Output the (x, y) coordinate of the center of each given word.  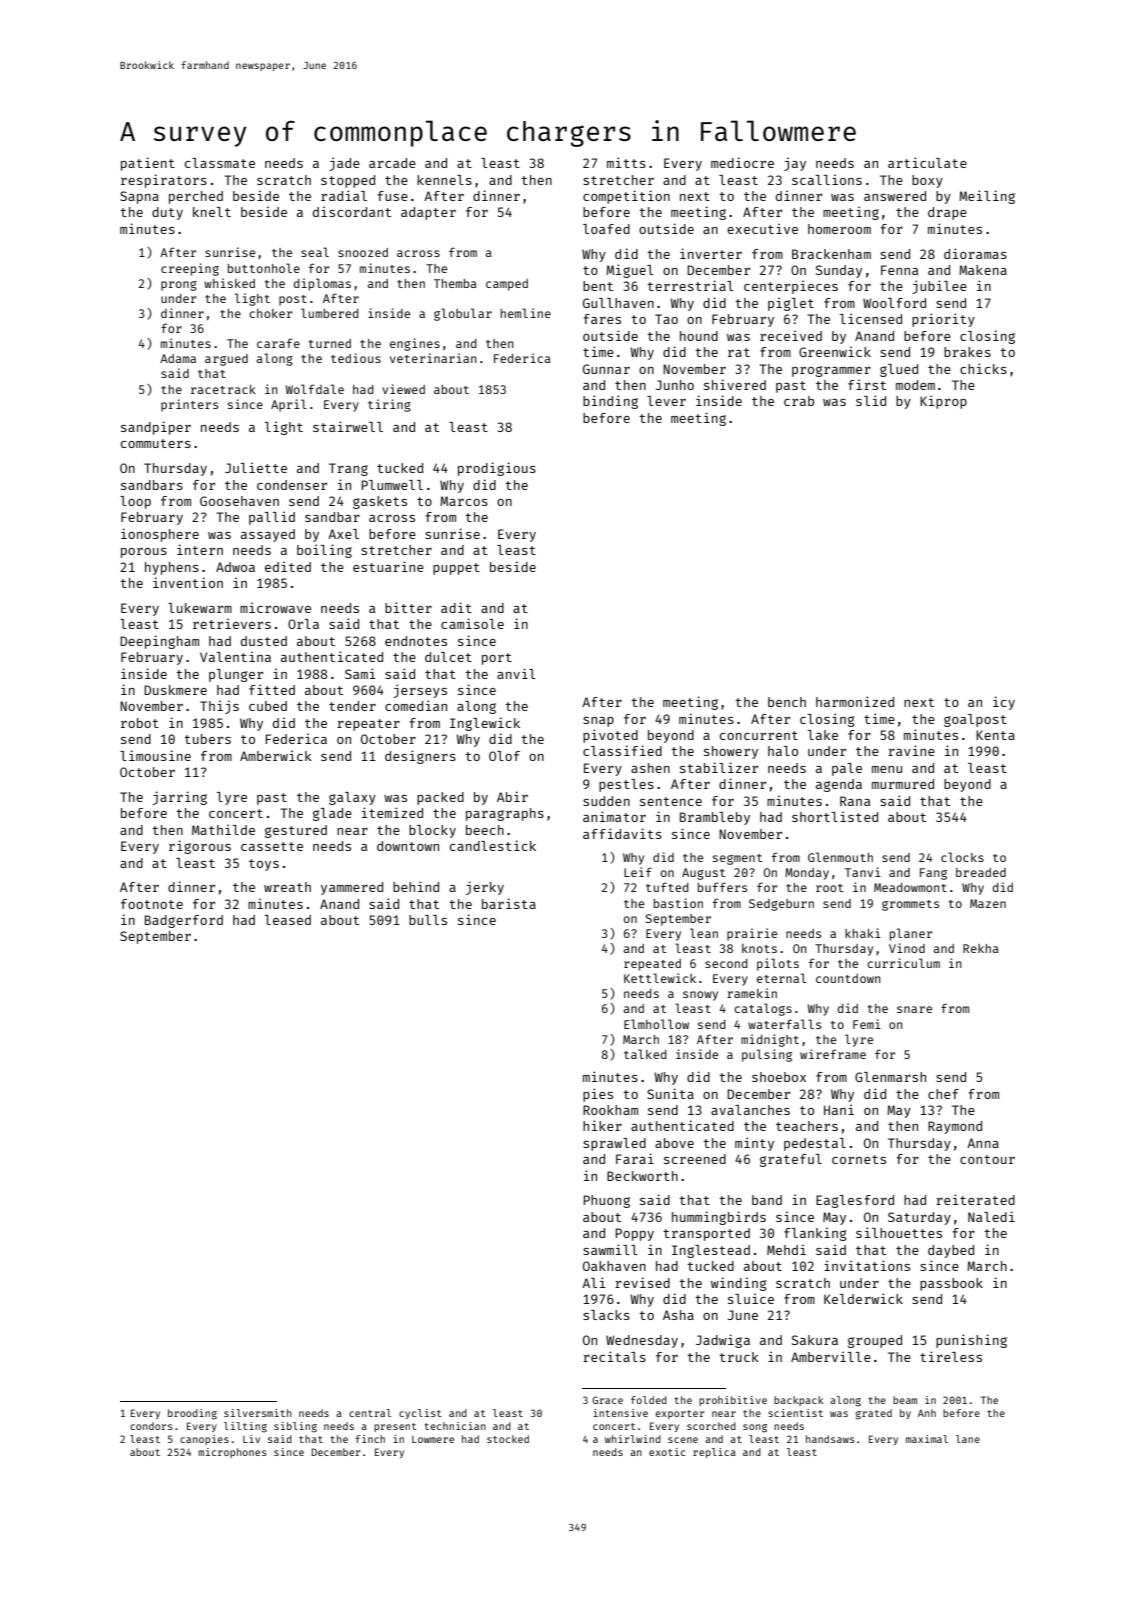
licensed (871, 318)
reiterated (975, 1199)
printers (189, 405)
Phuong (607, 1201)
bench (787, 702)
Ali (594, 1282)
